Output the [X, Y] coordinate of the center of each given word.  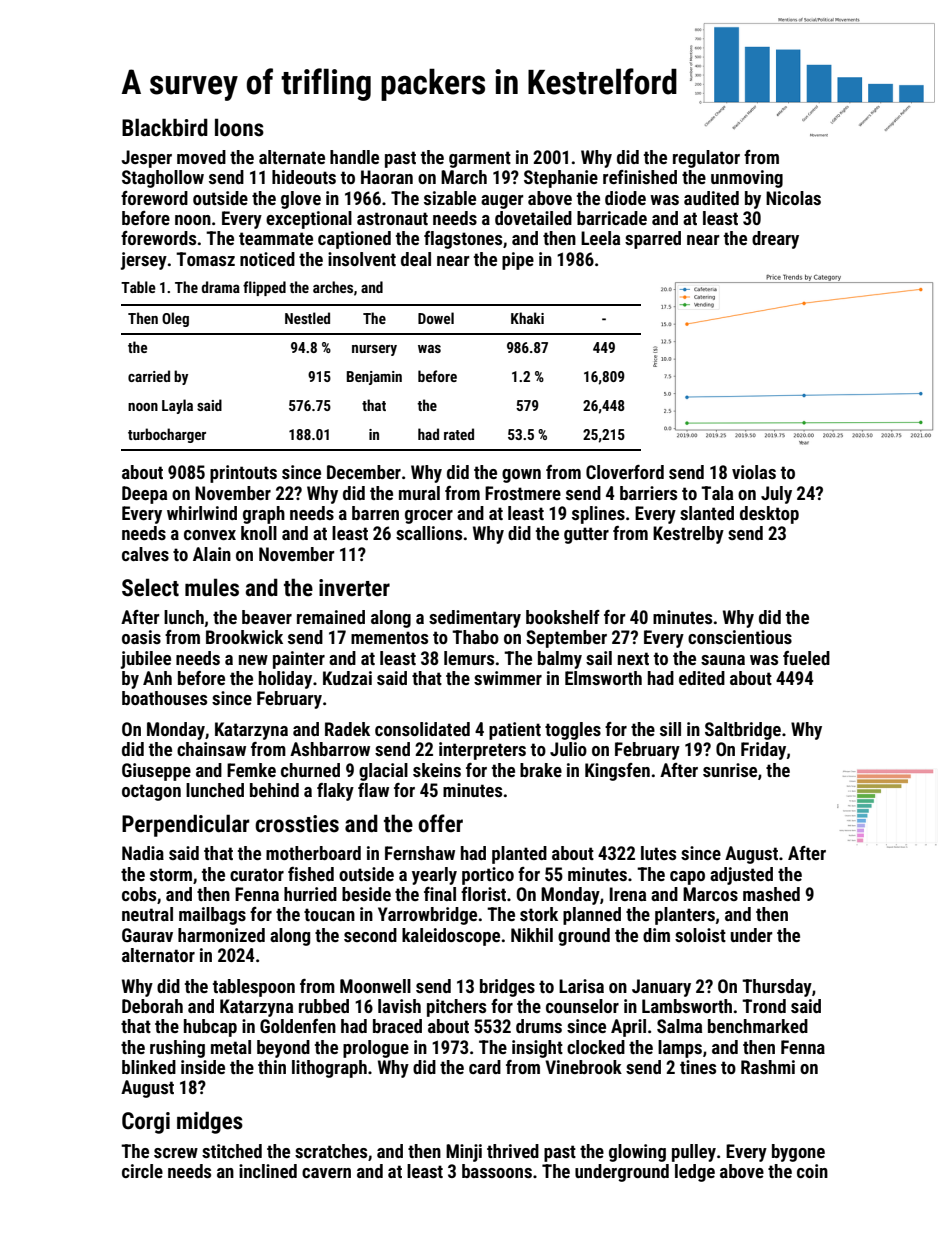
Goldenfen [298, 1026]
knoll [259, 533]
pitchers [456, 1008]
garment [480, 159]
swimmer [508, 678]
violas [754, 472]
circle [142, 1171]
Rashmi [768, 1067]
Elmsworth [603, 678]
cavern [326, 1173]
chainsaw [211, 749]
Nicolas [793, 198]
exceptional [309, 220]
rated [459, 434]
